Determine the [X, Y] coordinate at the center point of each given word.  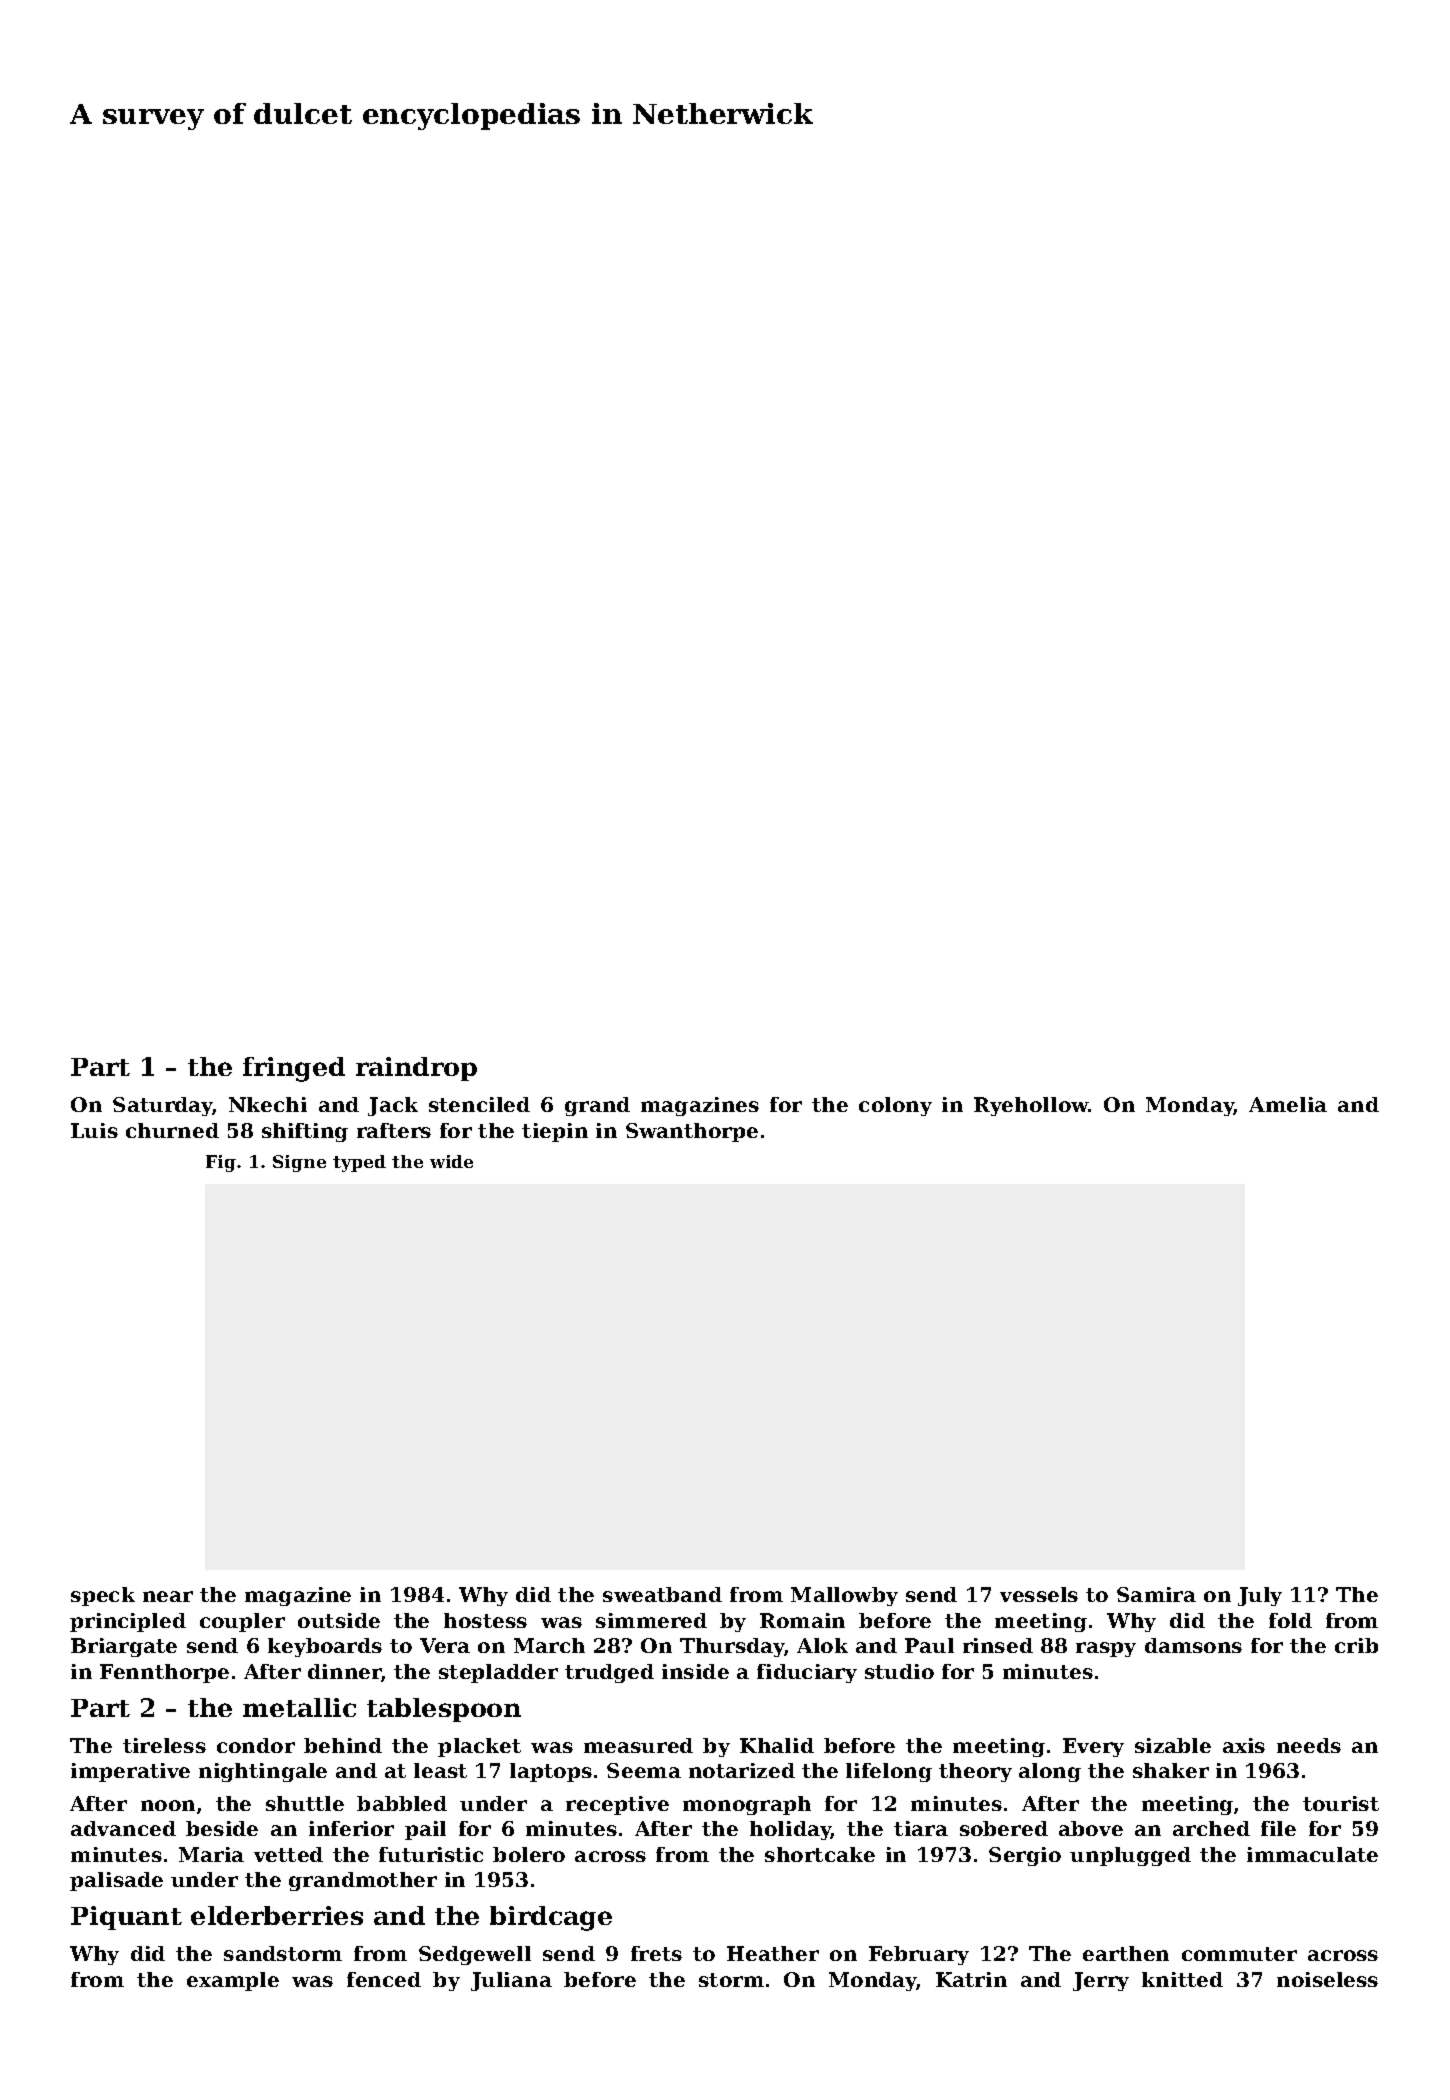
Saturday [163, 1106]
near [168, 1596]
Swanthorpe [692, 1132]
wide [451, 1161]
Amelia [1288, 1104]
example [233, 1981]
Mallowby [844, 1596]
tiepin [555, 1132]
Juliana [511, 1981]
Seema [644, 1770]
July [1260, 1596]
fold [1290, 1620]
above [1091, 1828]
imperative [130, 1772]
